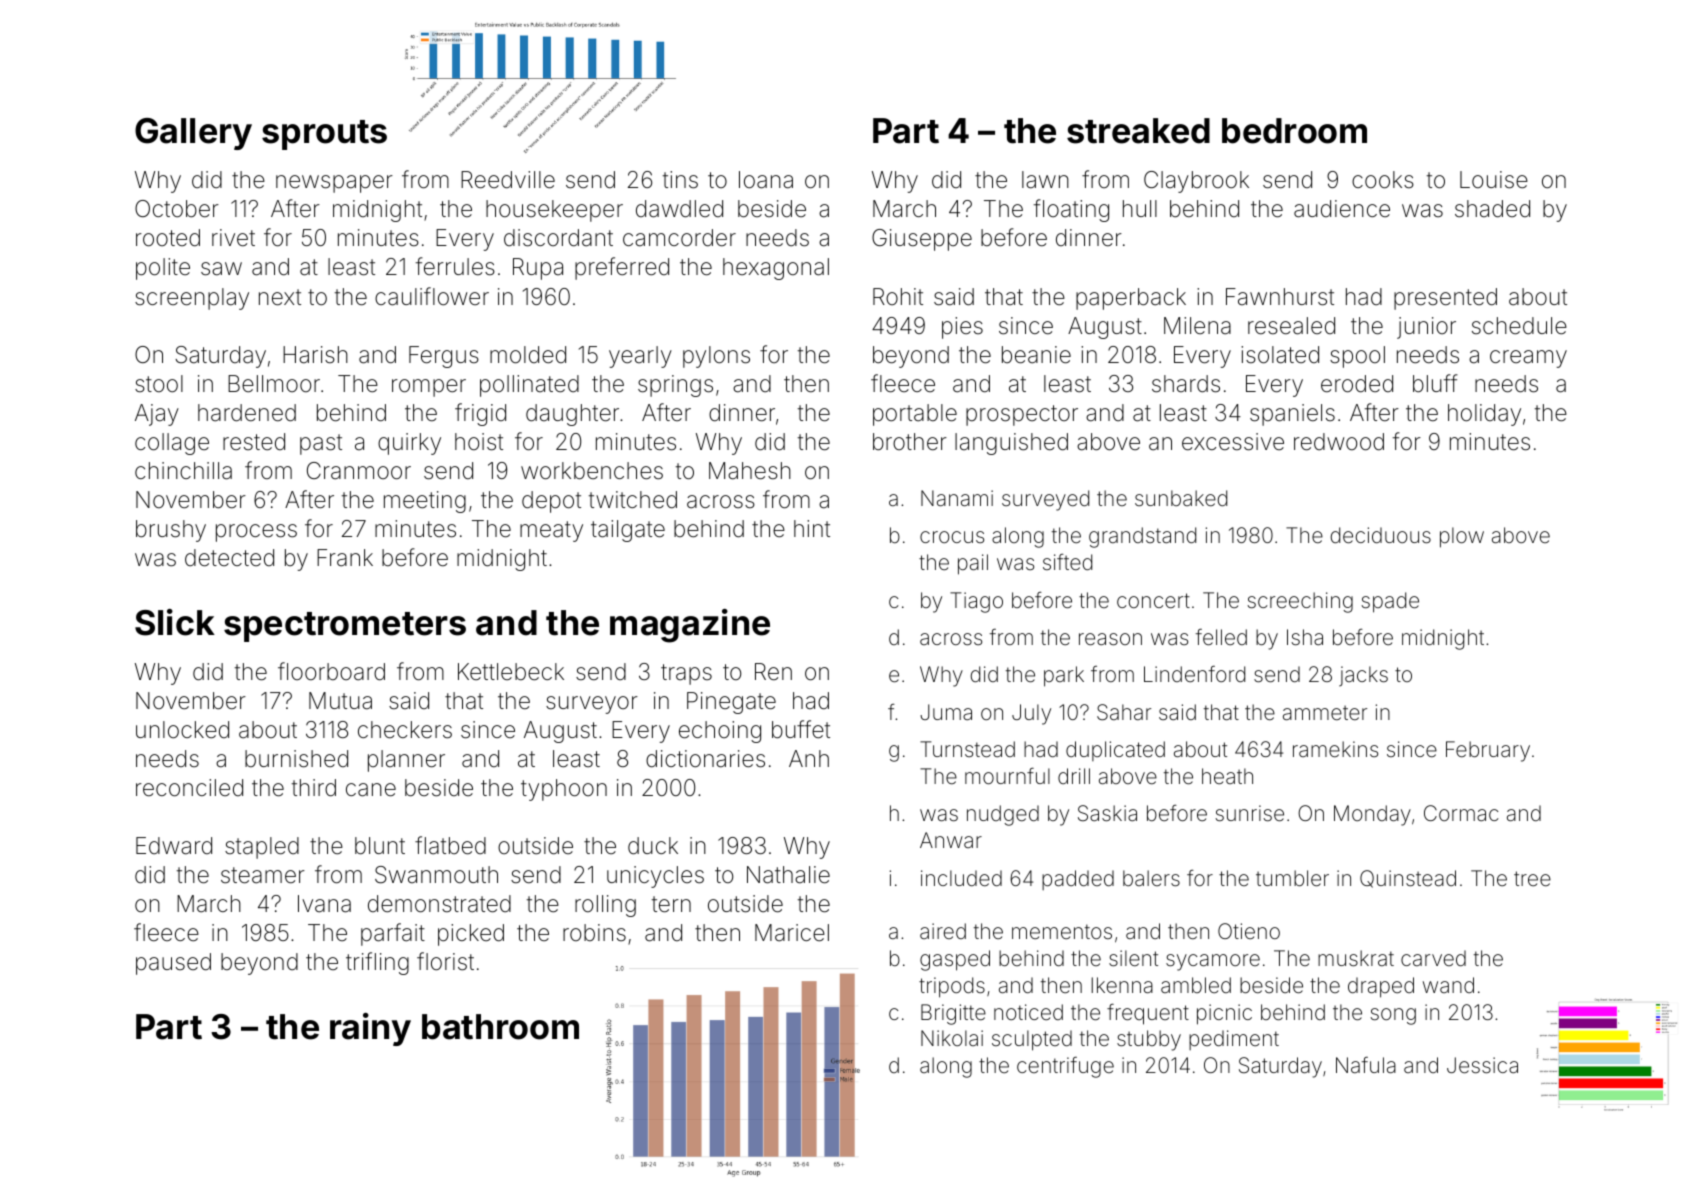 The width and height of the image is (1702, 1203). I want to click on bedroom, so click(1294, 131).
